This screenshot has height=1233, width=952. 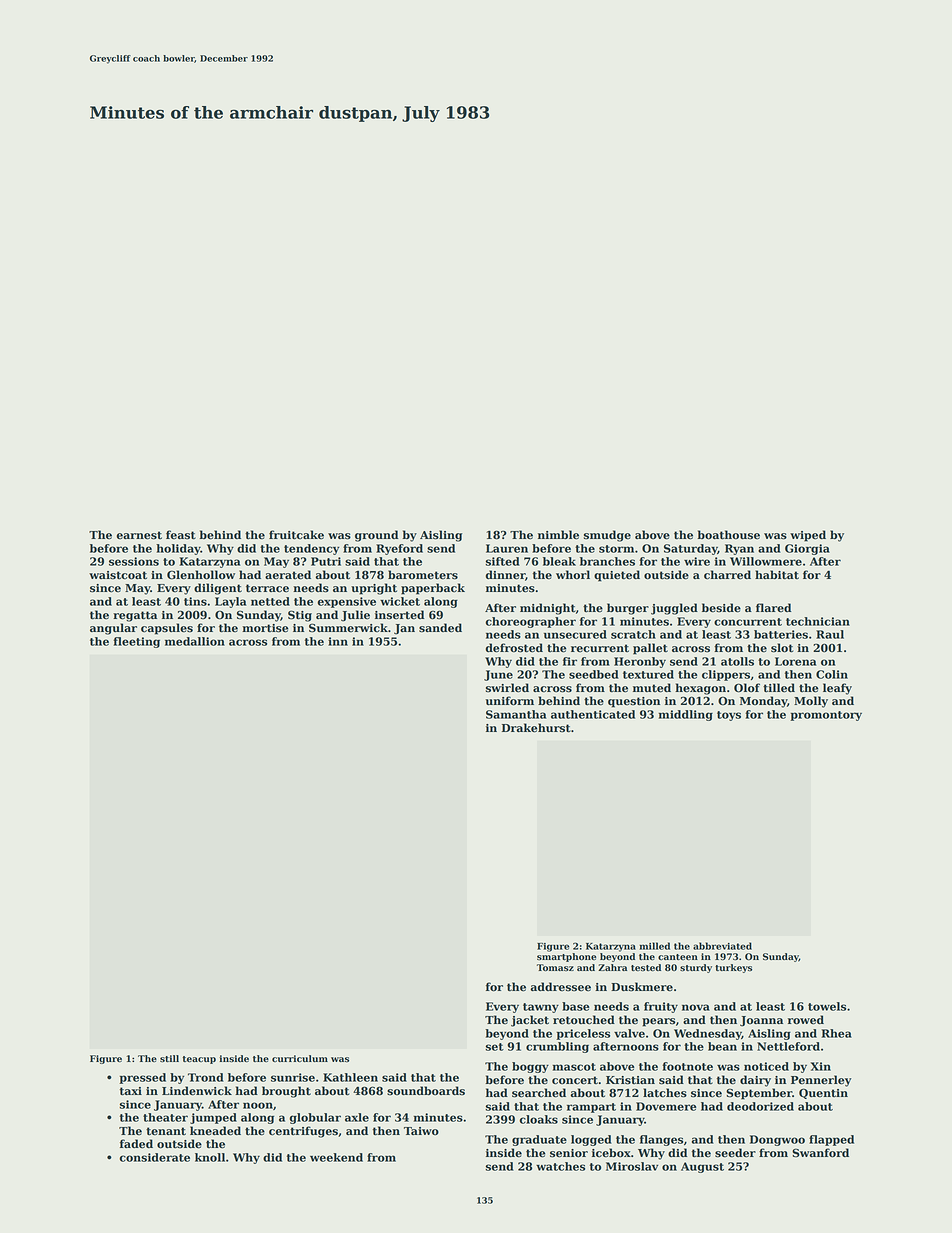 I want to click on Zahra, so click(x=612, y=967).
